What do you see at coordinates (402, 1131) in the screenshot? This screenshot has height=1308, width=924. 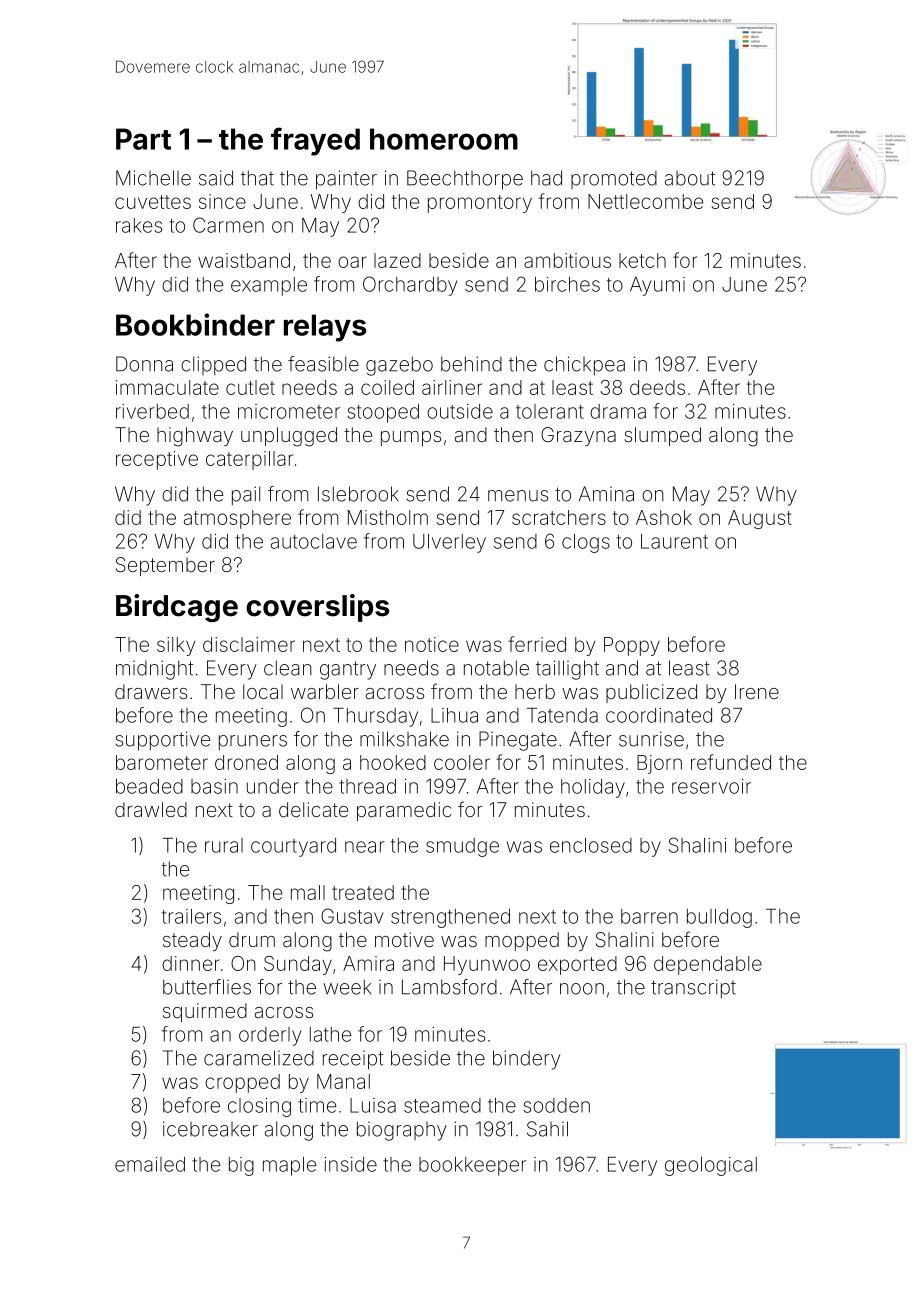 I see `biography` at bounding box center [402, 1131].
